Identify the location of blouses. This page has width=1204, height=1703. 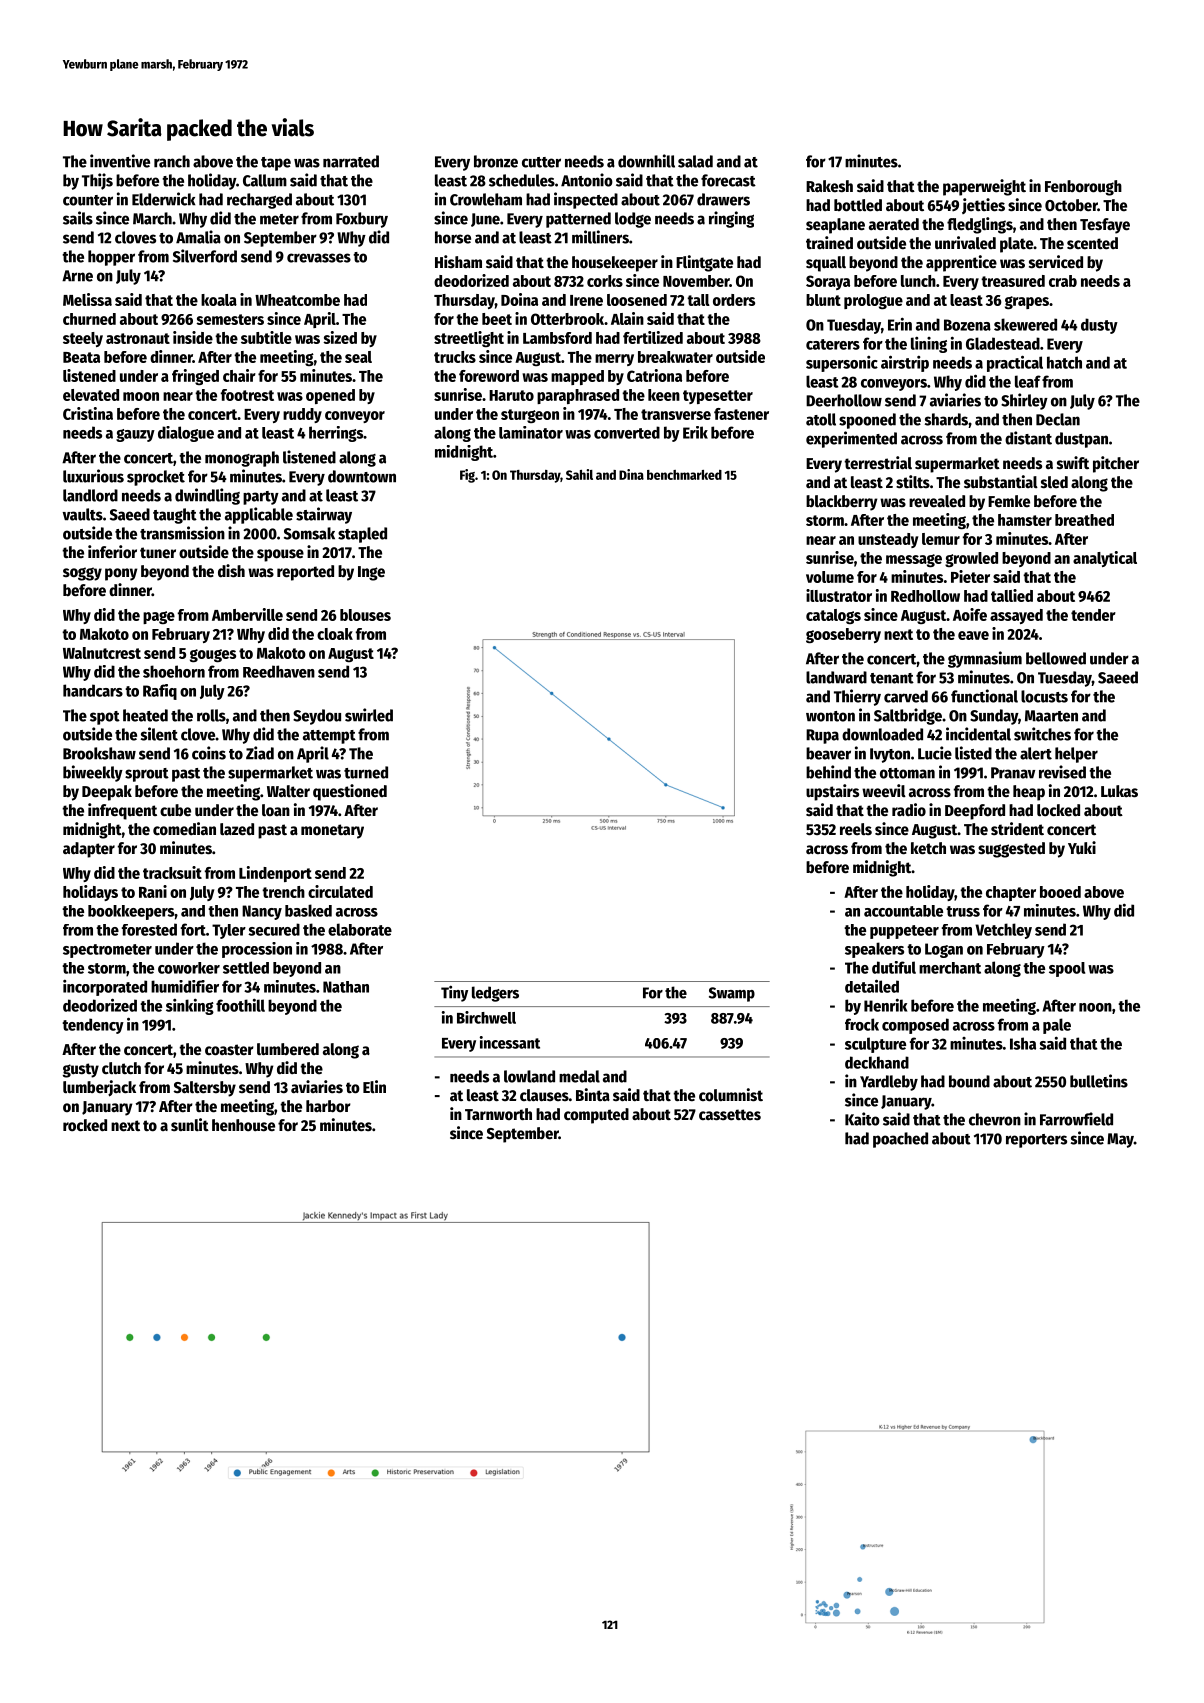
(365, 615).
